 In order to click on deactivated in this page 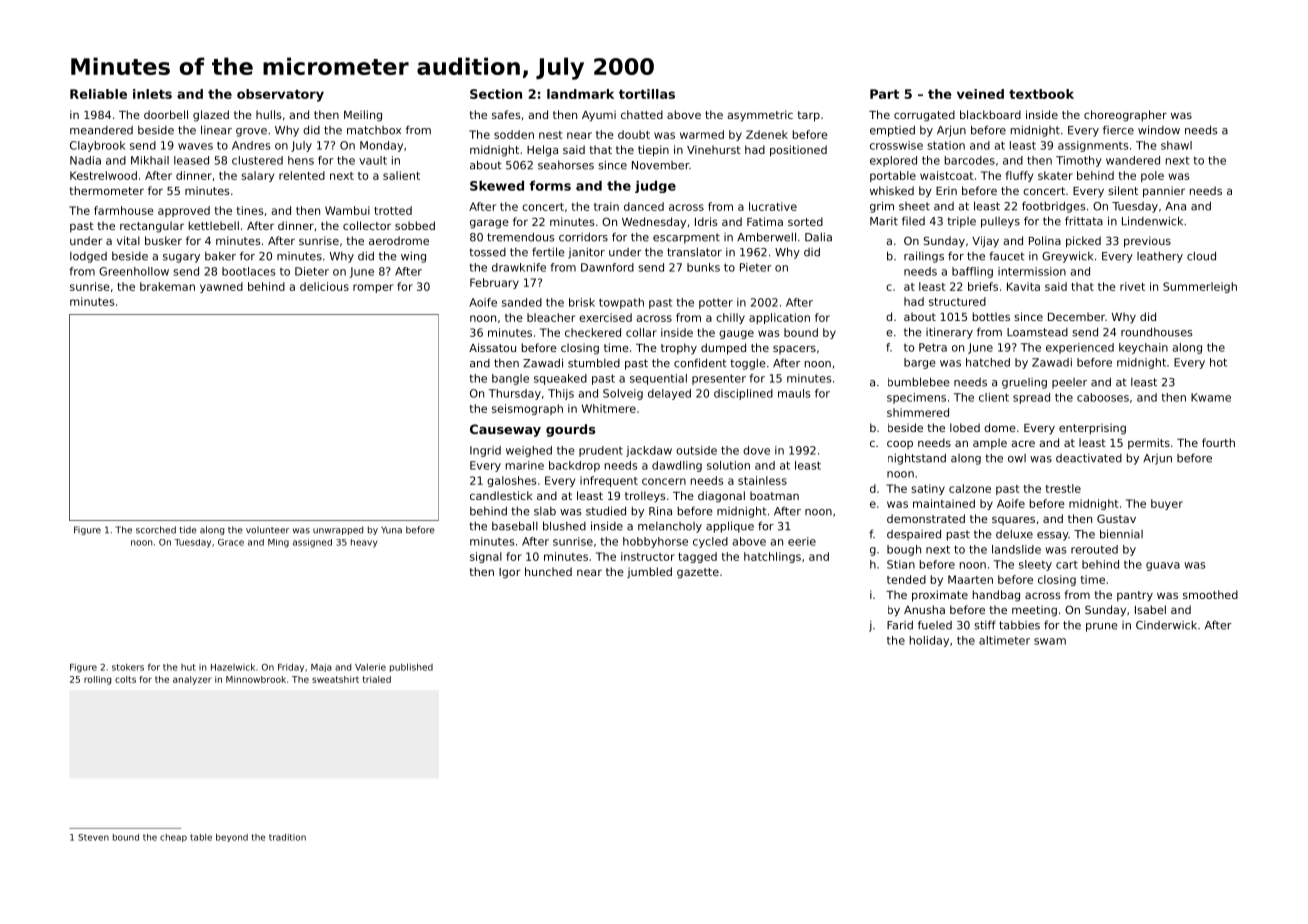, I will do `click(1089, 458)`.
